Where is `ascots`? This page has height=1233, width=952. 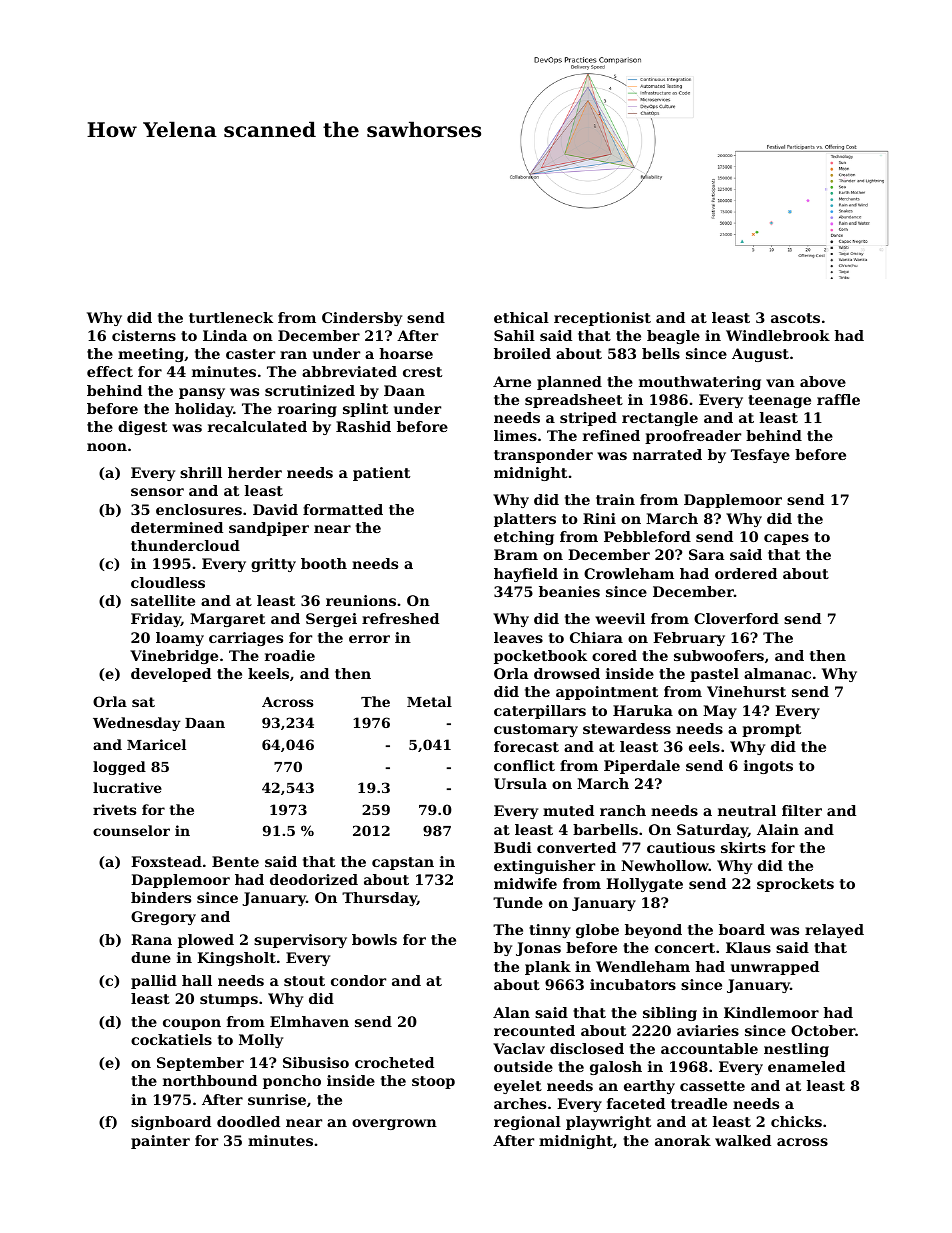 ascots is located at coordinates (795, 318).
